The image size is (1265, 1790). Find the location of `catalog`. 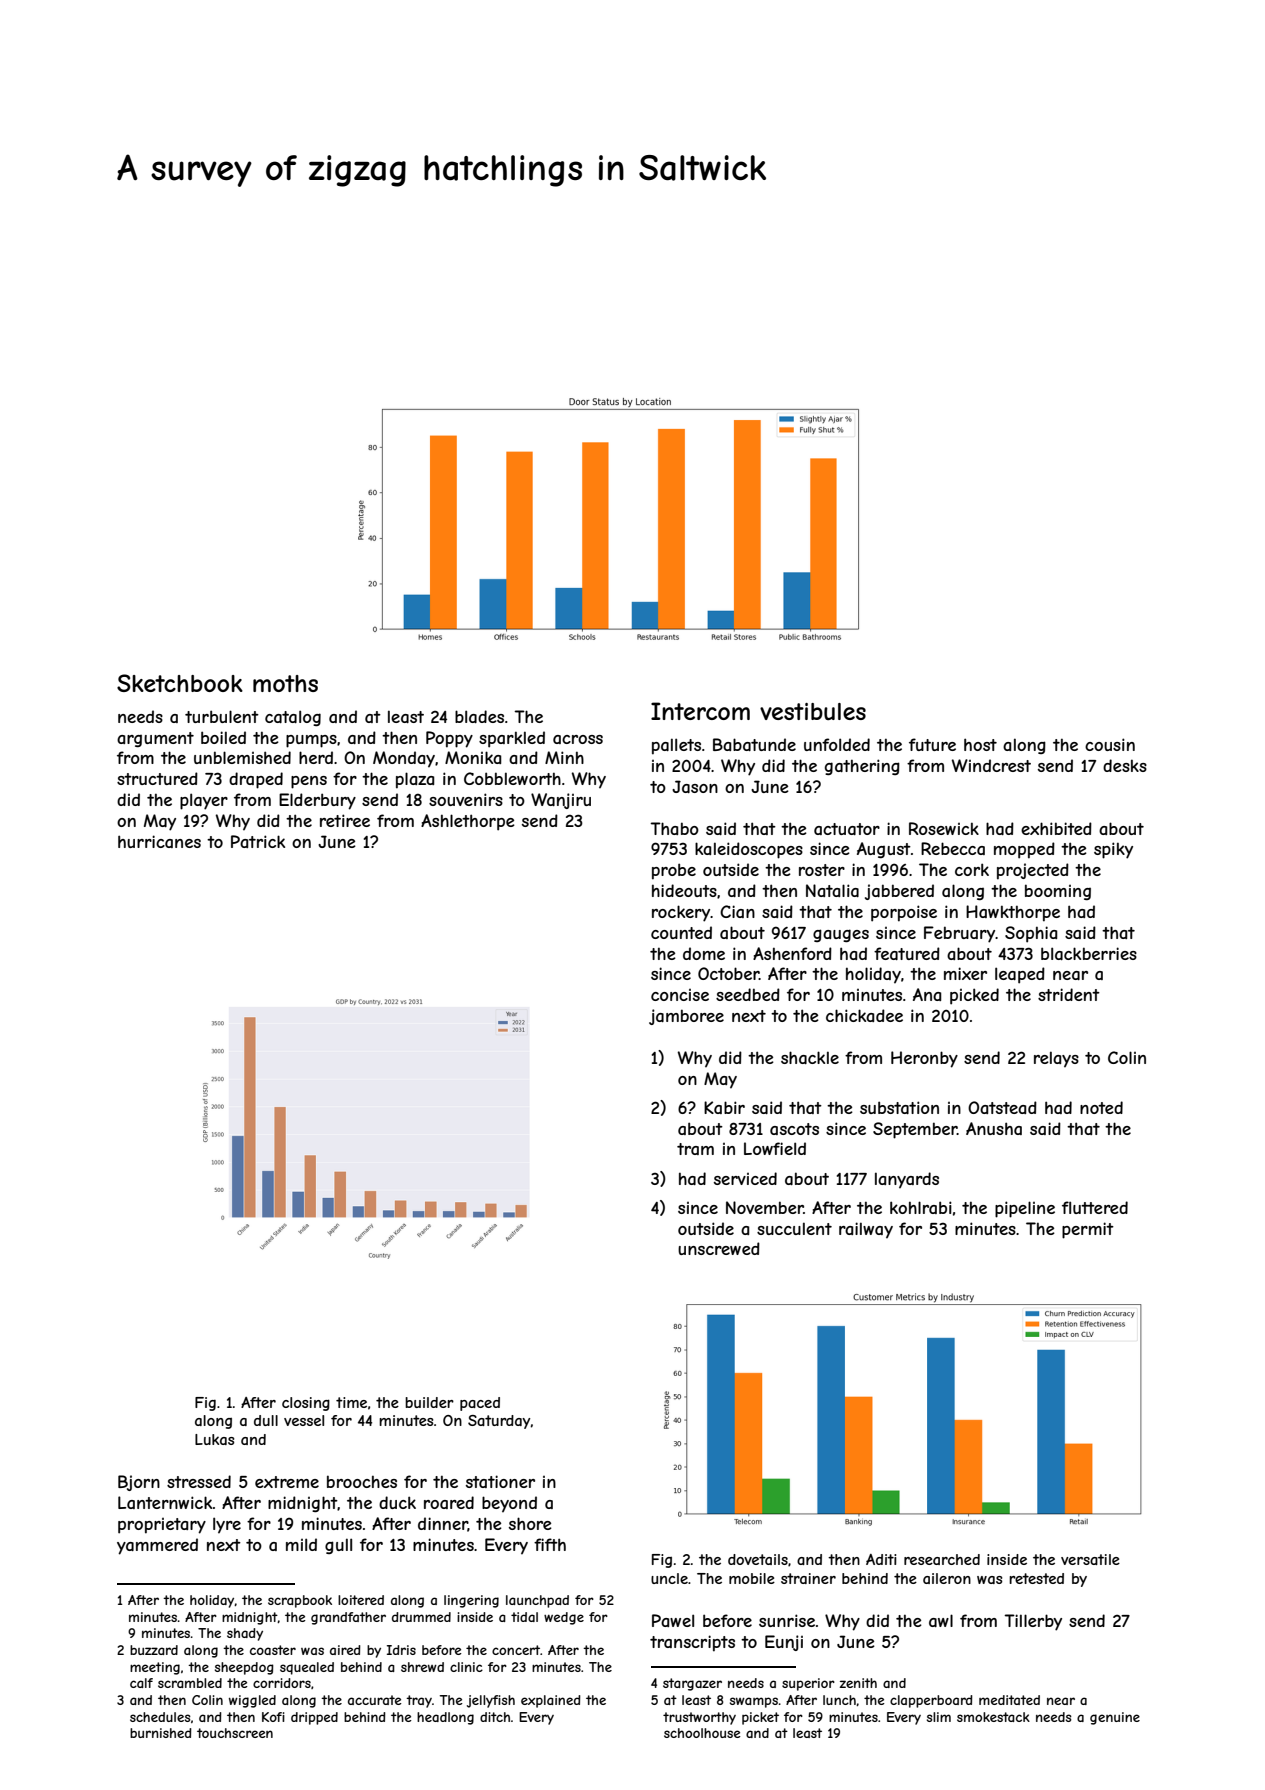

catalog is located at coordinates (293, 718).
